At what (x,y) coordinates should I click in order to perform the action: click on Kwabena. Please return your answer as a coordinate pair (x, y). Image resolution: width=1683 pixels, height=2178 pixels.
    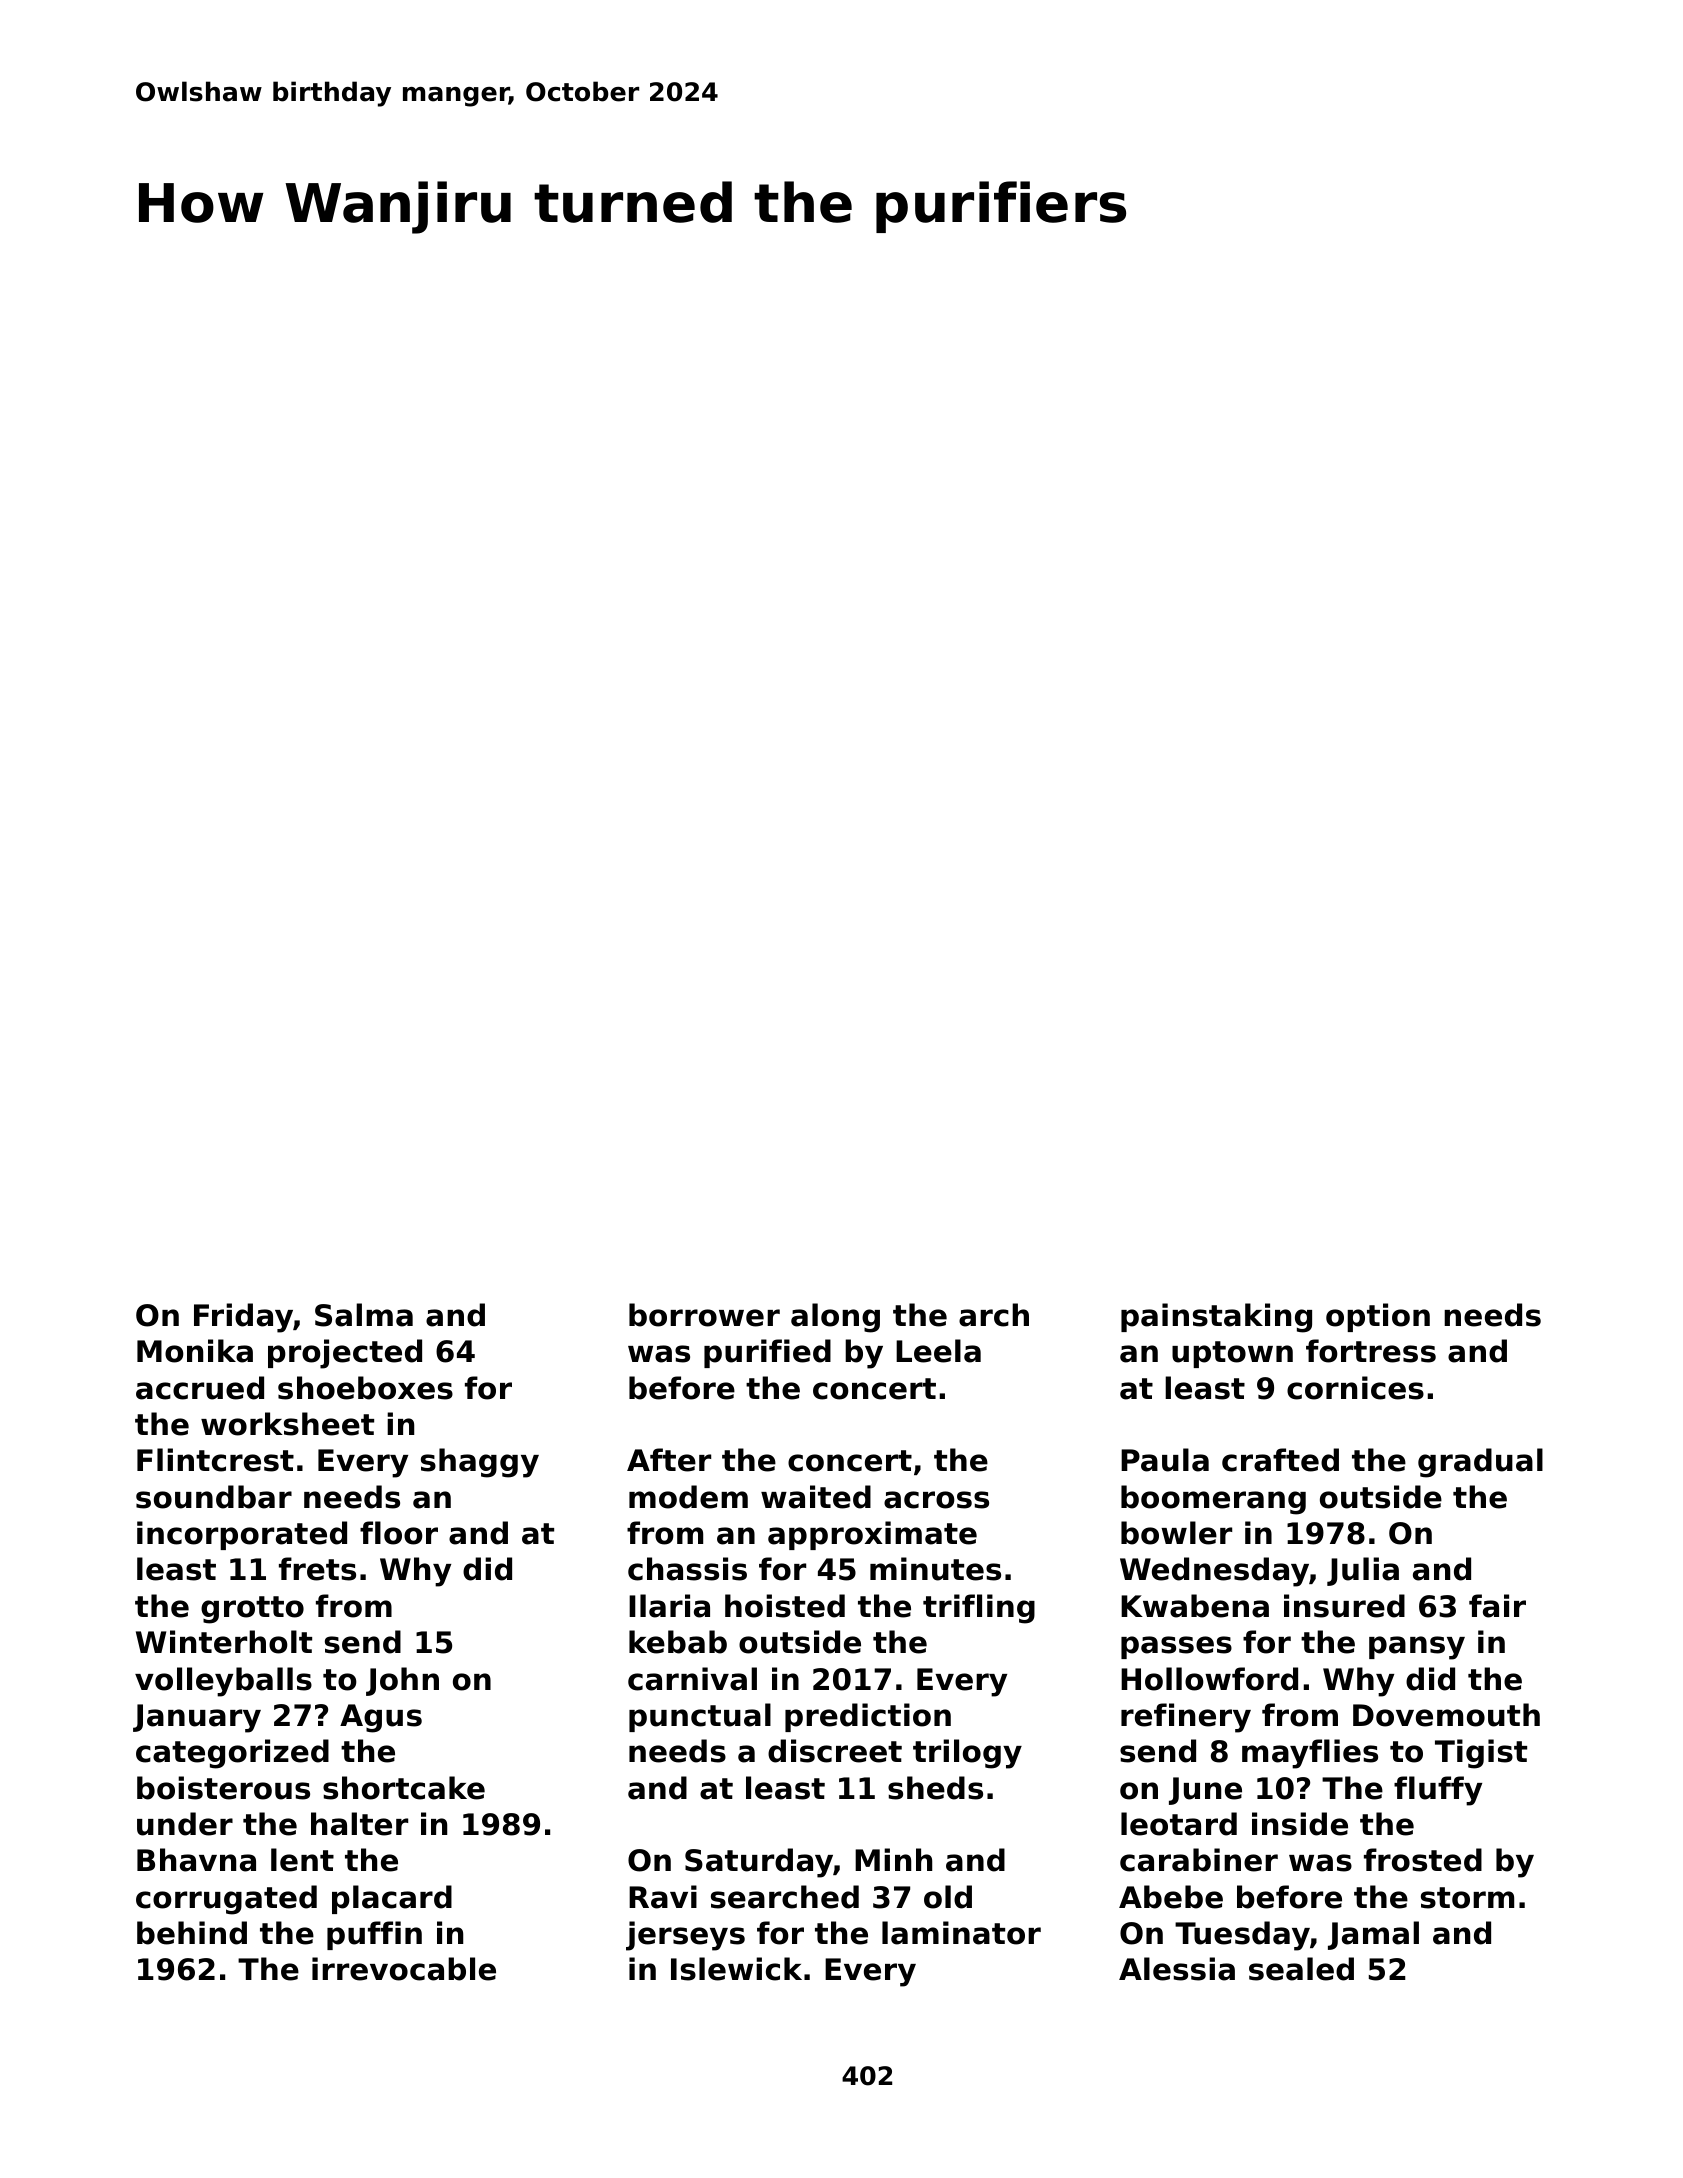
    Looking at the image, I should click on (1195, 1606).
